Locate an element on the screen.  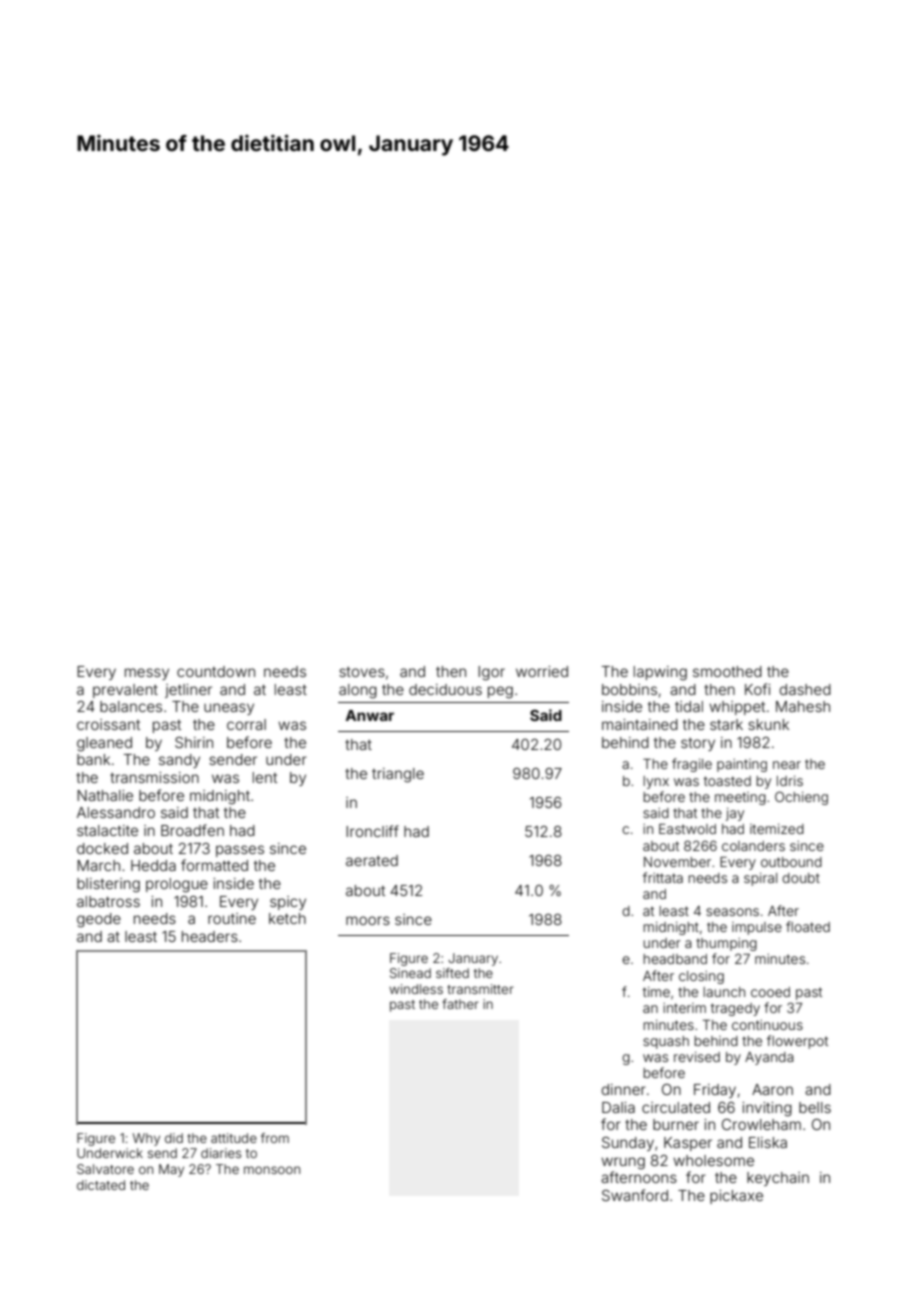
thumping is located at coordinates (726, 944).
